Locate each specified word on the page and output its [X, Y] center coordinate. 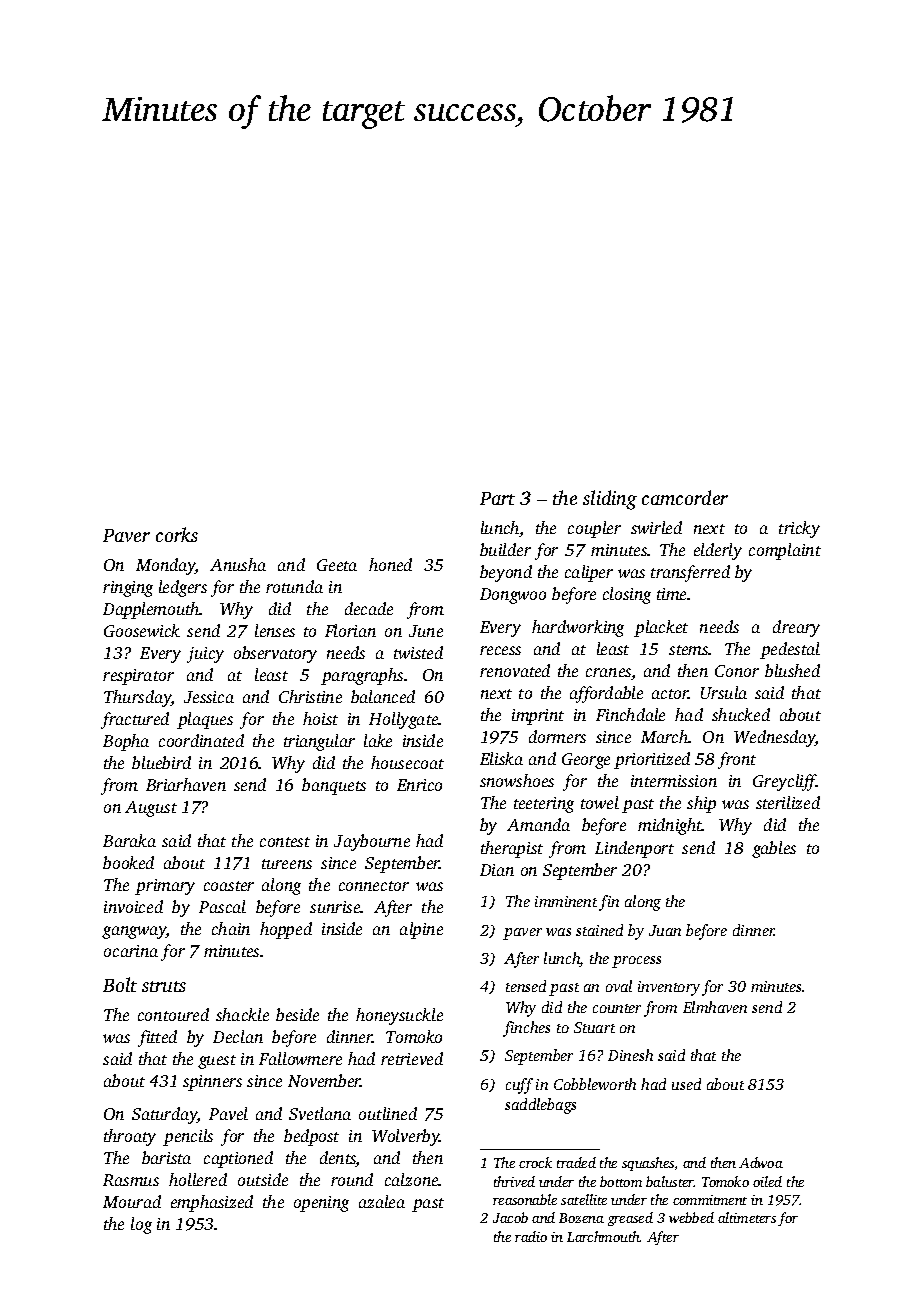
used [686, 1084]
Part [497, 498]
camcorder [685, 497]
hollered [198, 1179]
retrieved [412, 1058]
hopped [286, 930]
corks [177, 534]
